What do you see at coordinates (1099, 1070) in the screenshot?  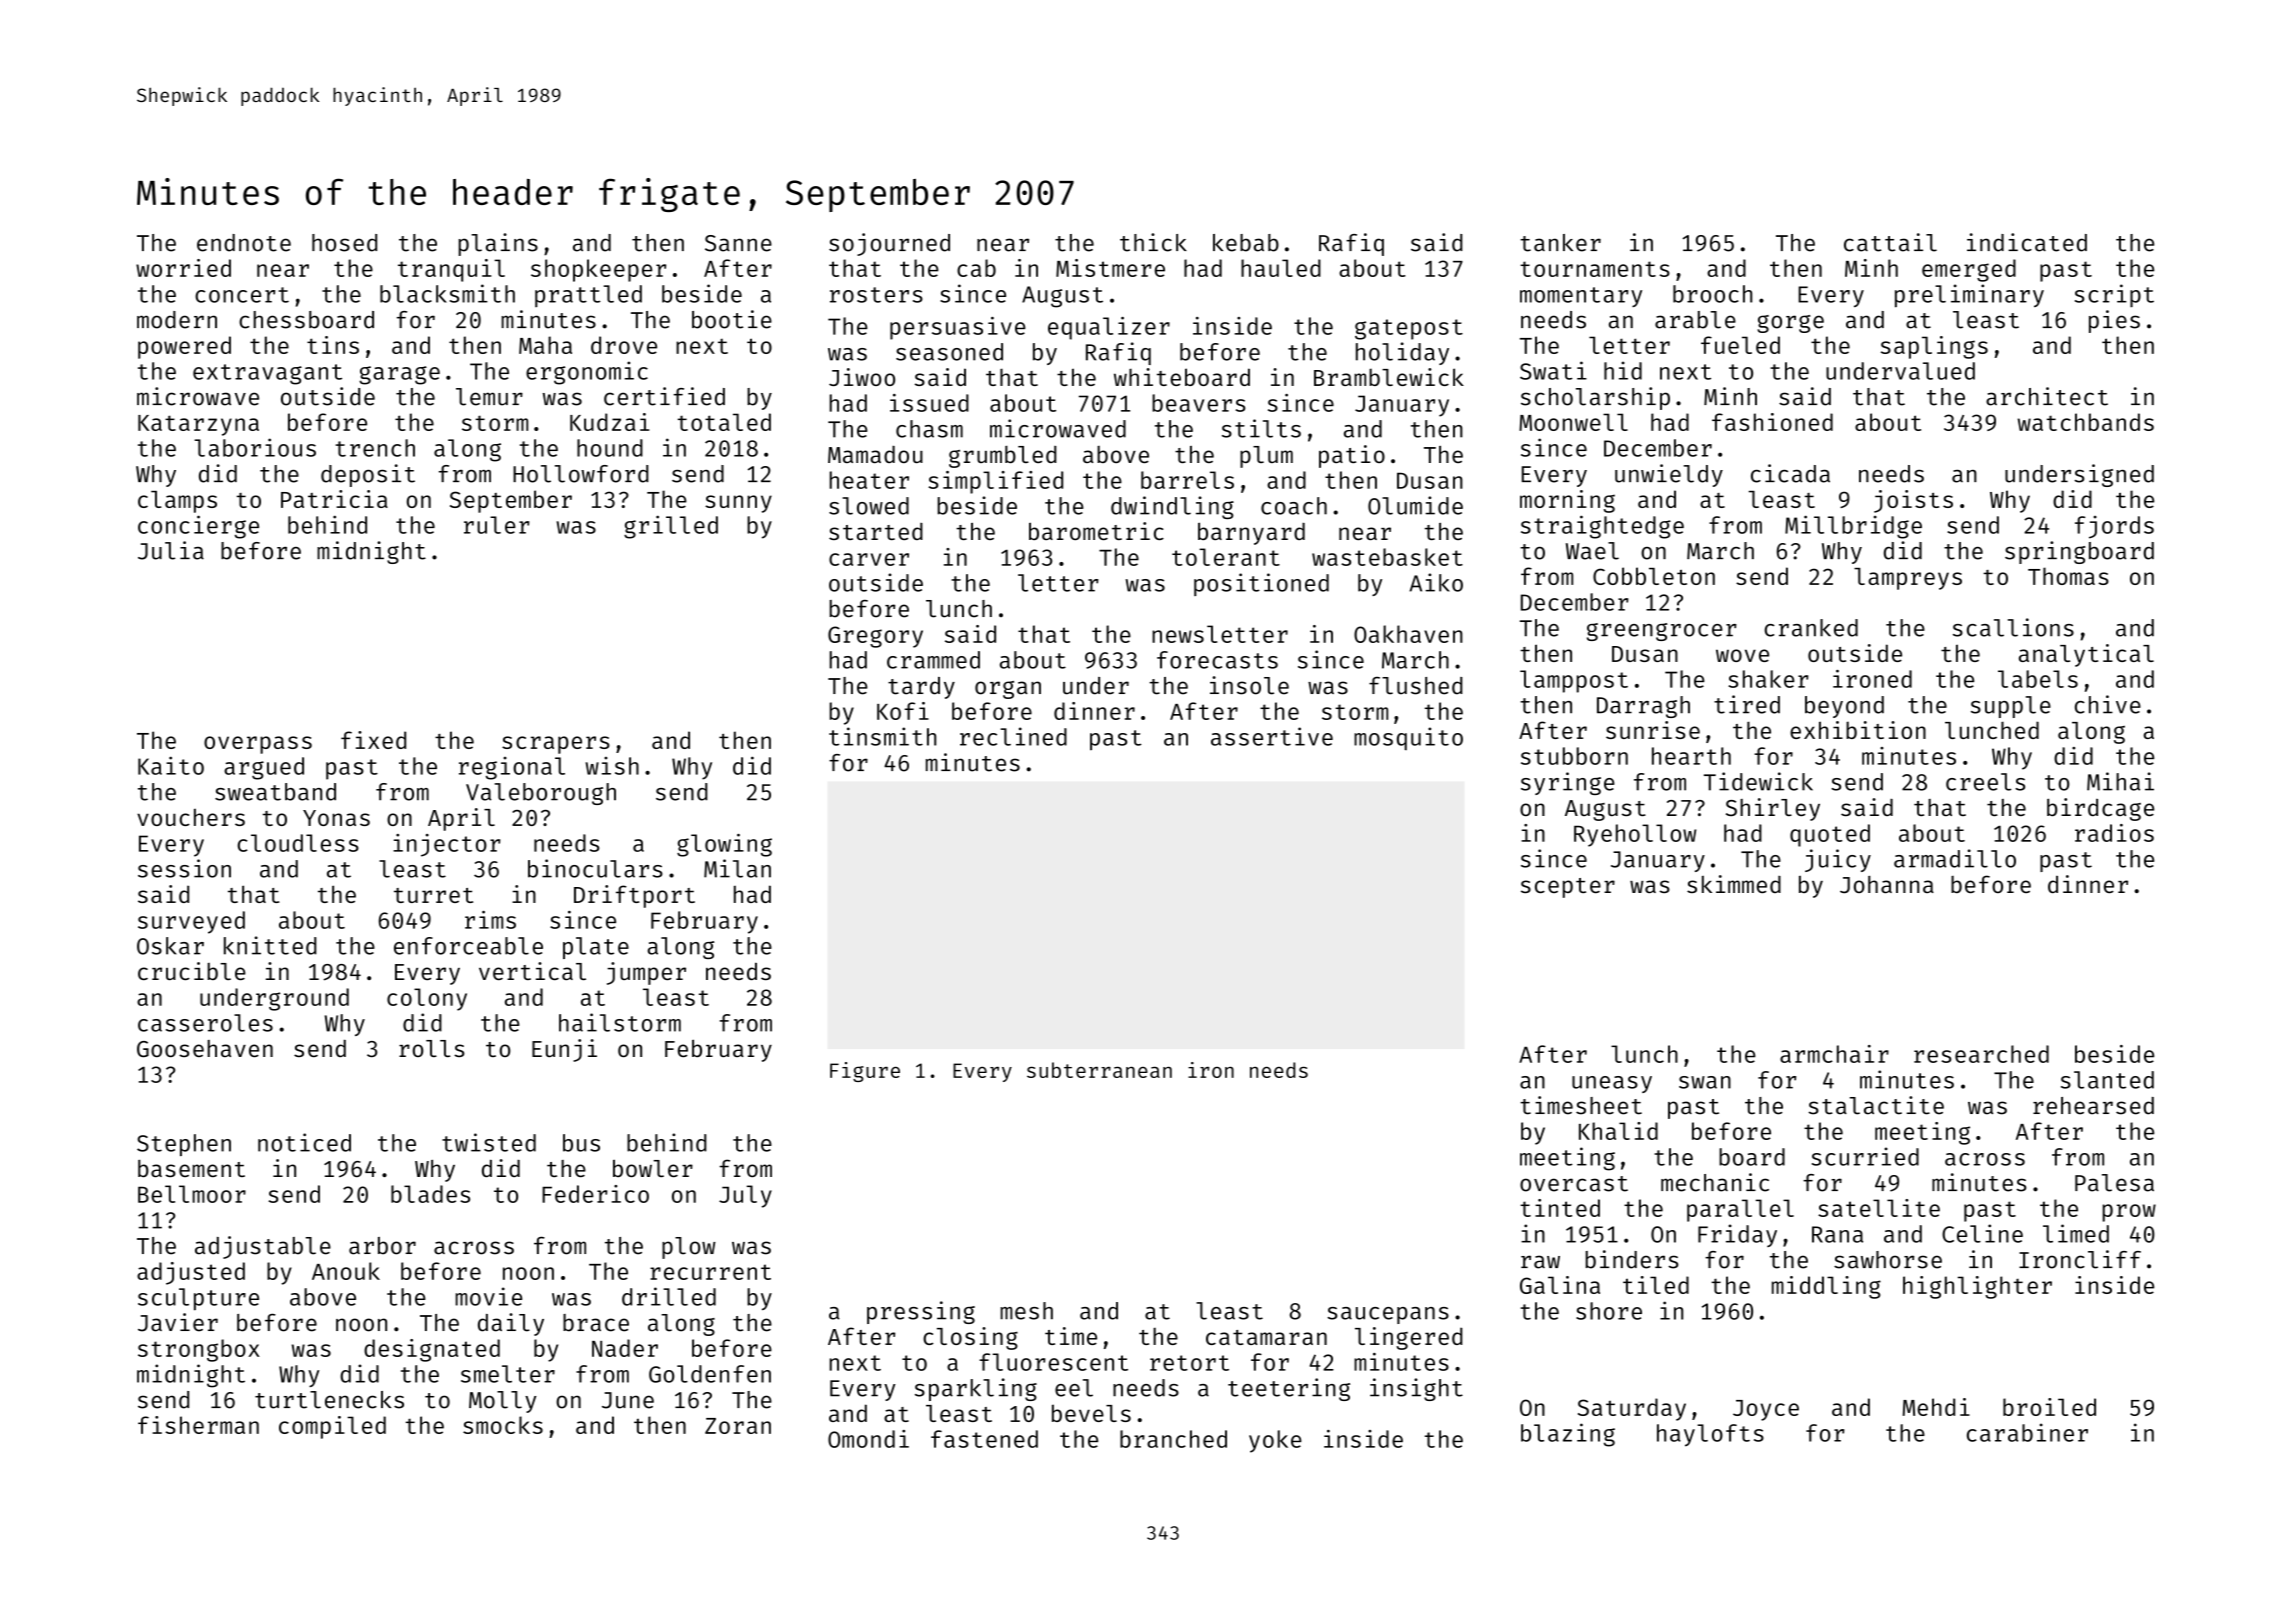 I see `subterranean` at bounding box center [1099, 1070].
